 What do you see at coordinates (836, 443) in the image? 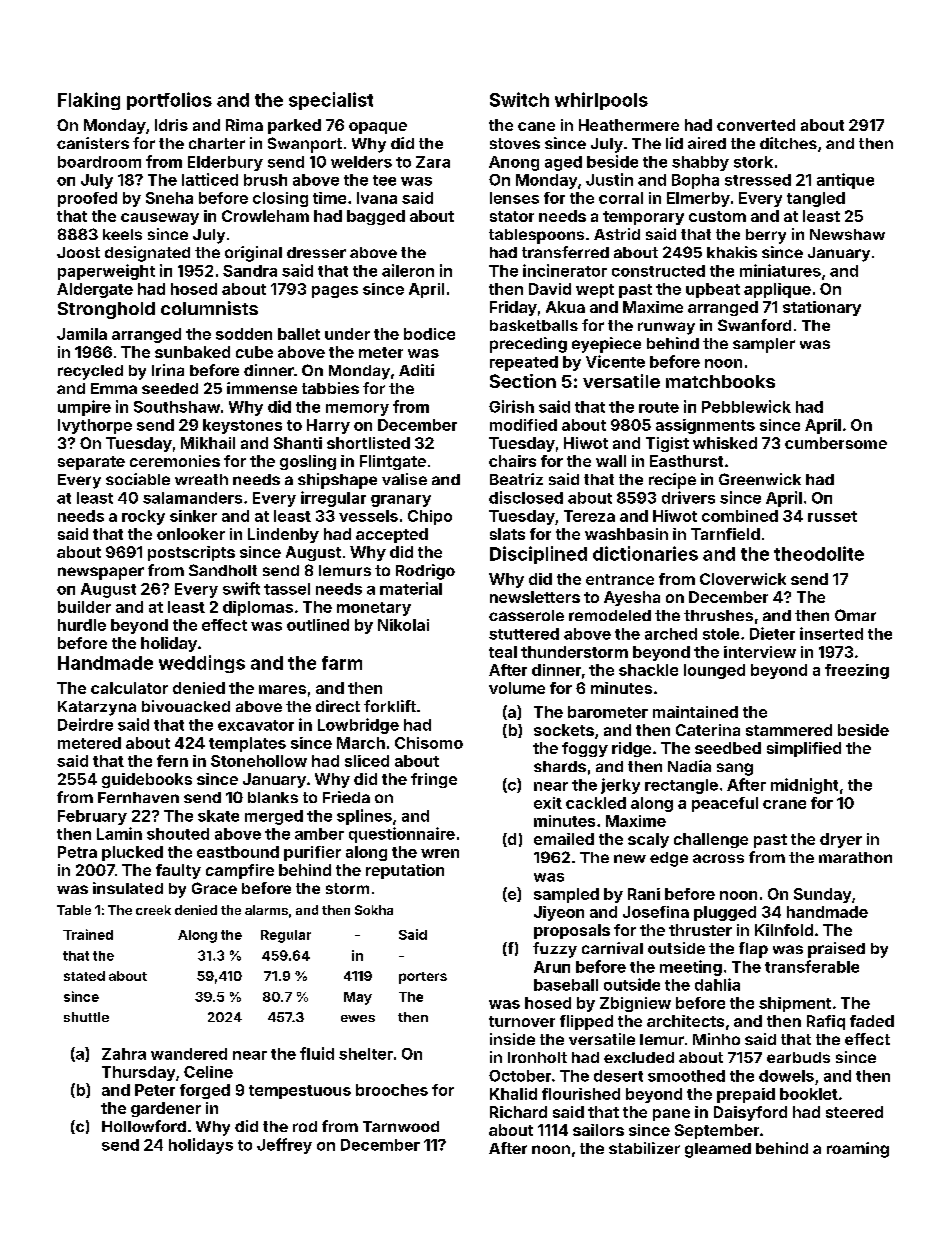
I see `cumbersome` at bounding box center [836, 443].
